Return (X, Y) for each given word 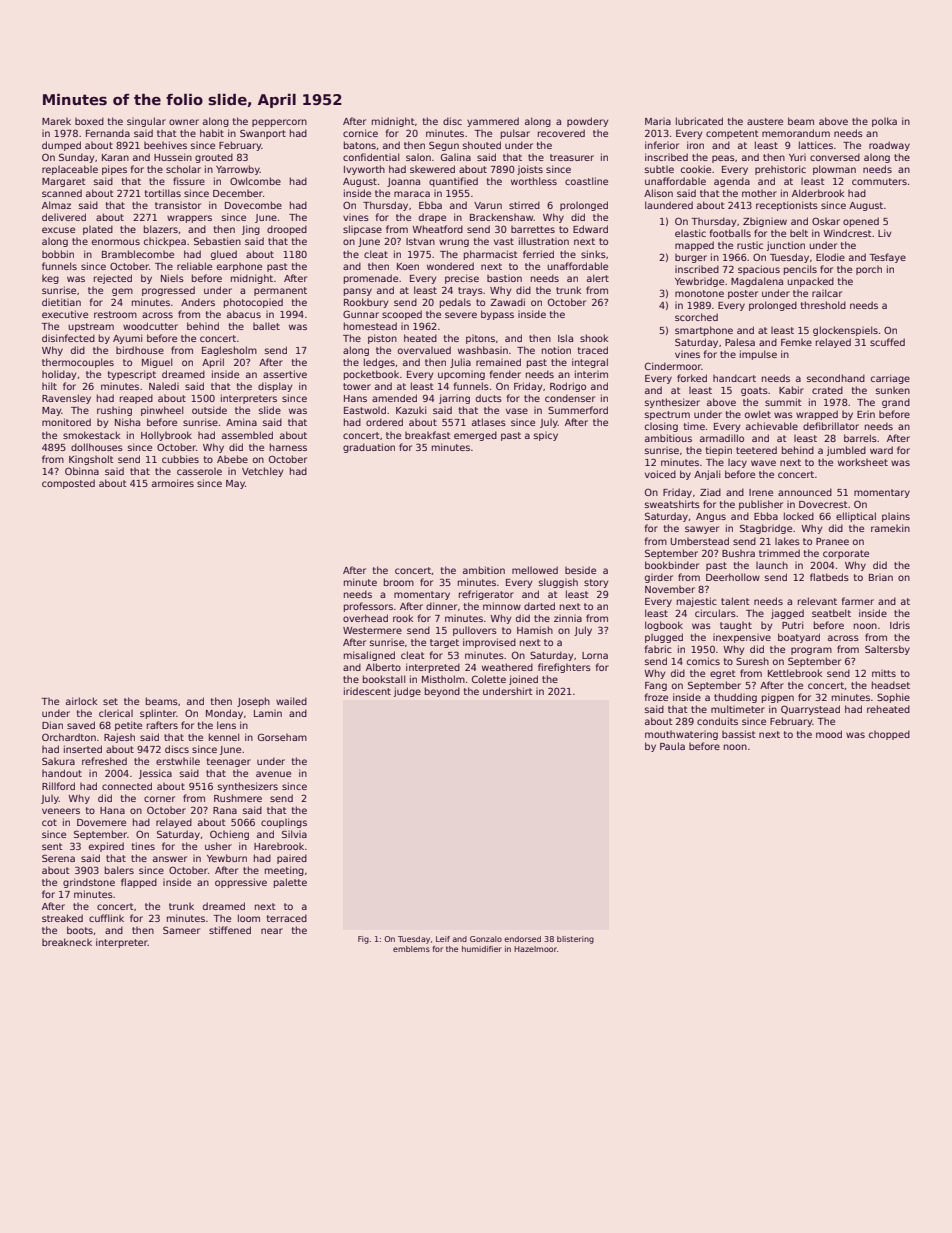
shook (594, 338)
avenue (273, 774)
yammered (493, 122)
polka (884, 122)
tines (143, 846)
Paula (672, 746)
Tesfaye (887, 258)
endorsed (522, 939)
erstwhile (178, 761)
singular (146, 122)
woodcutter (150, 326)
